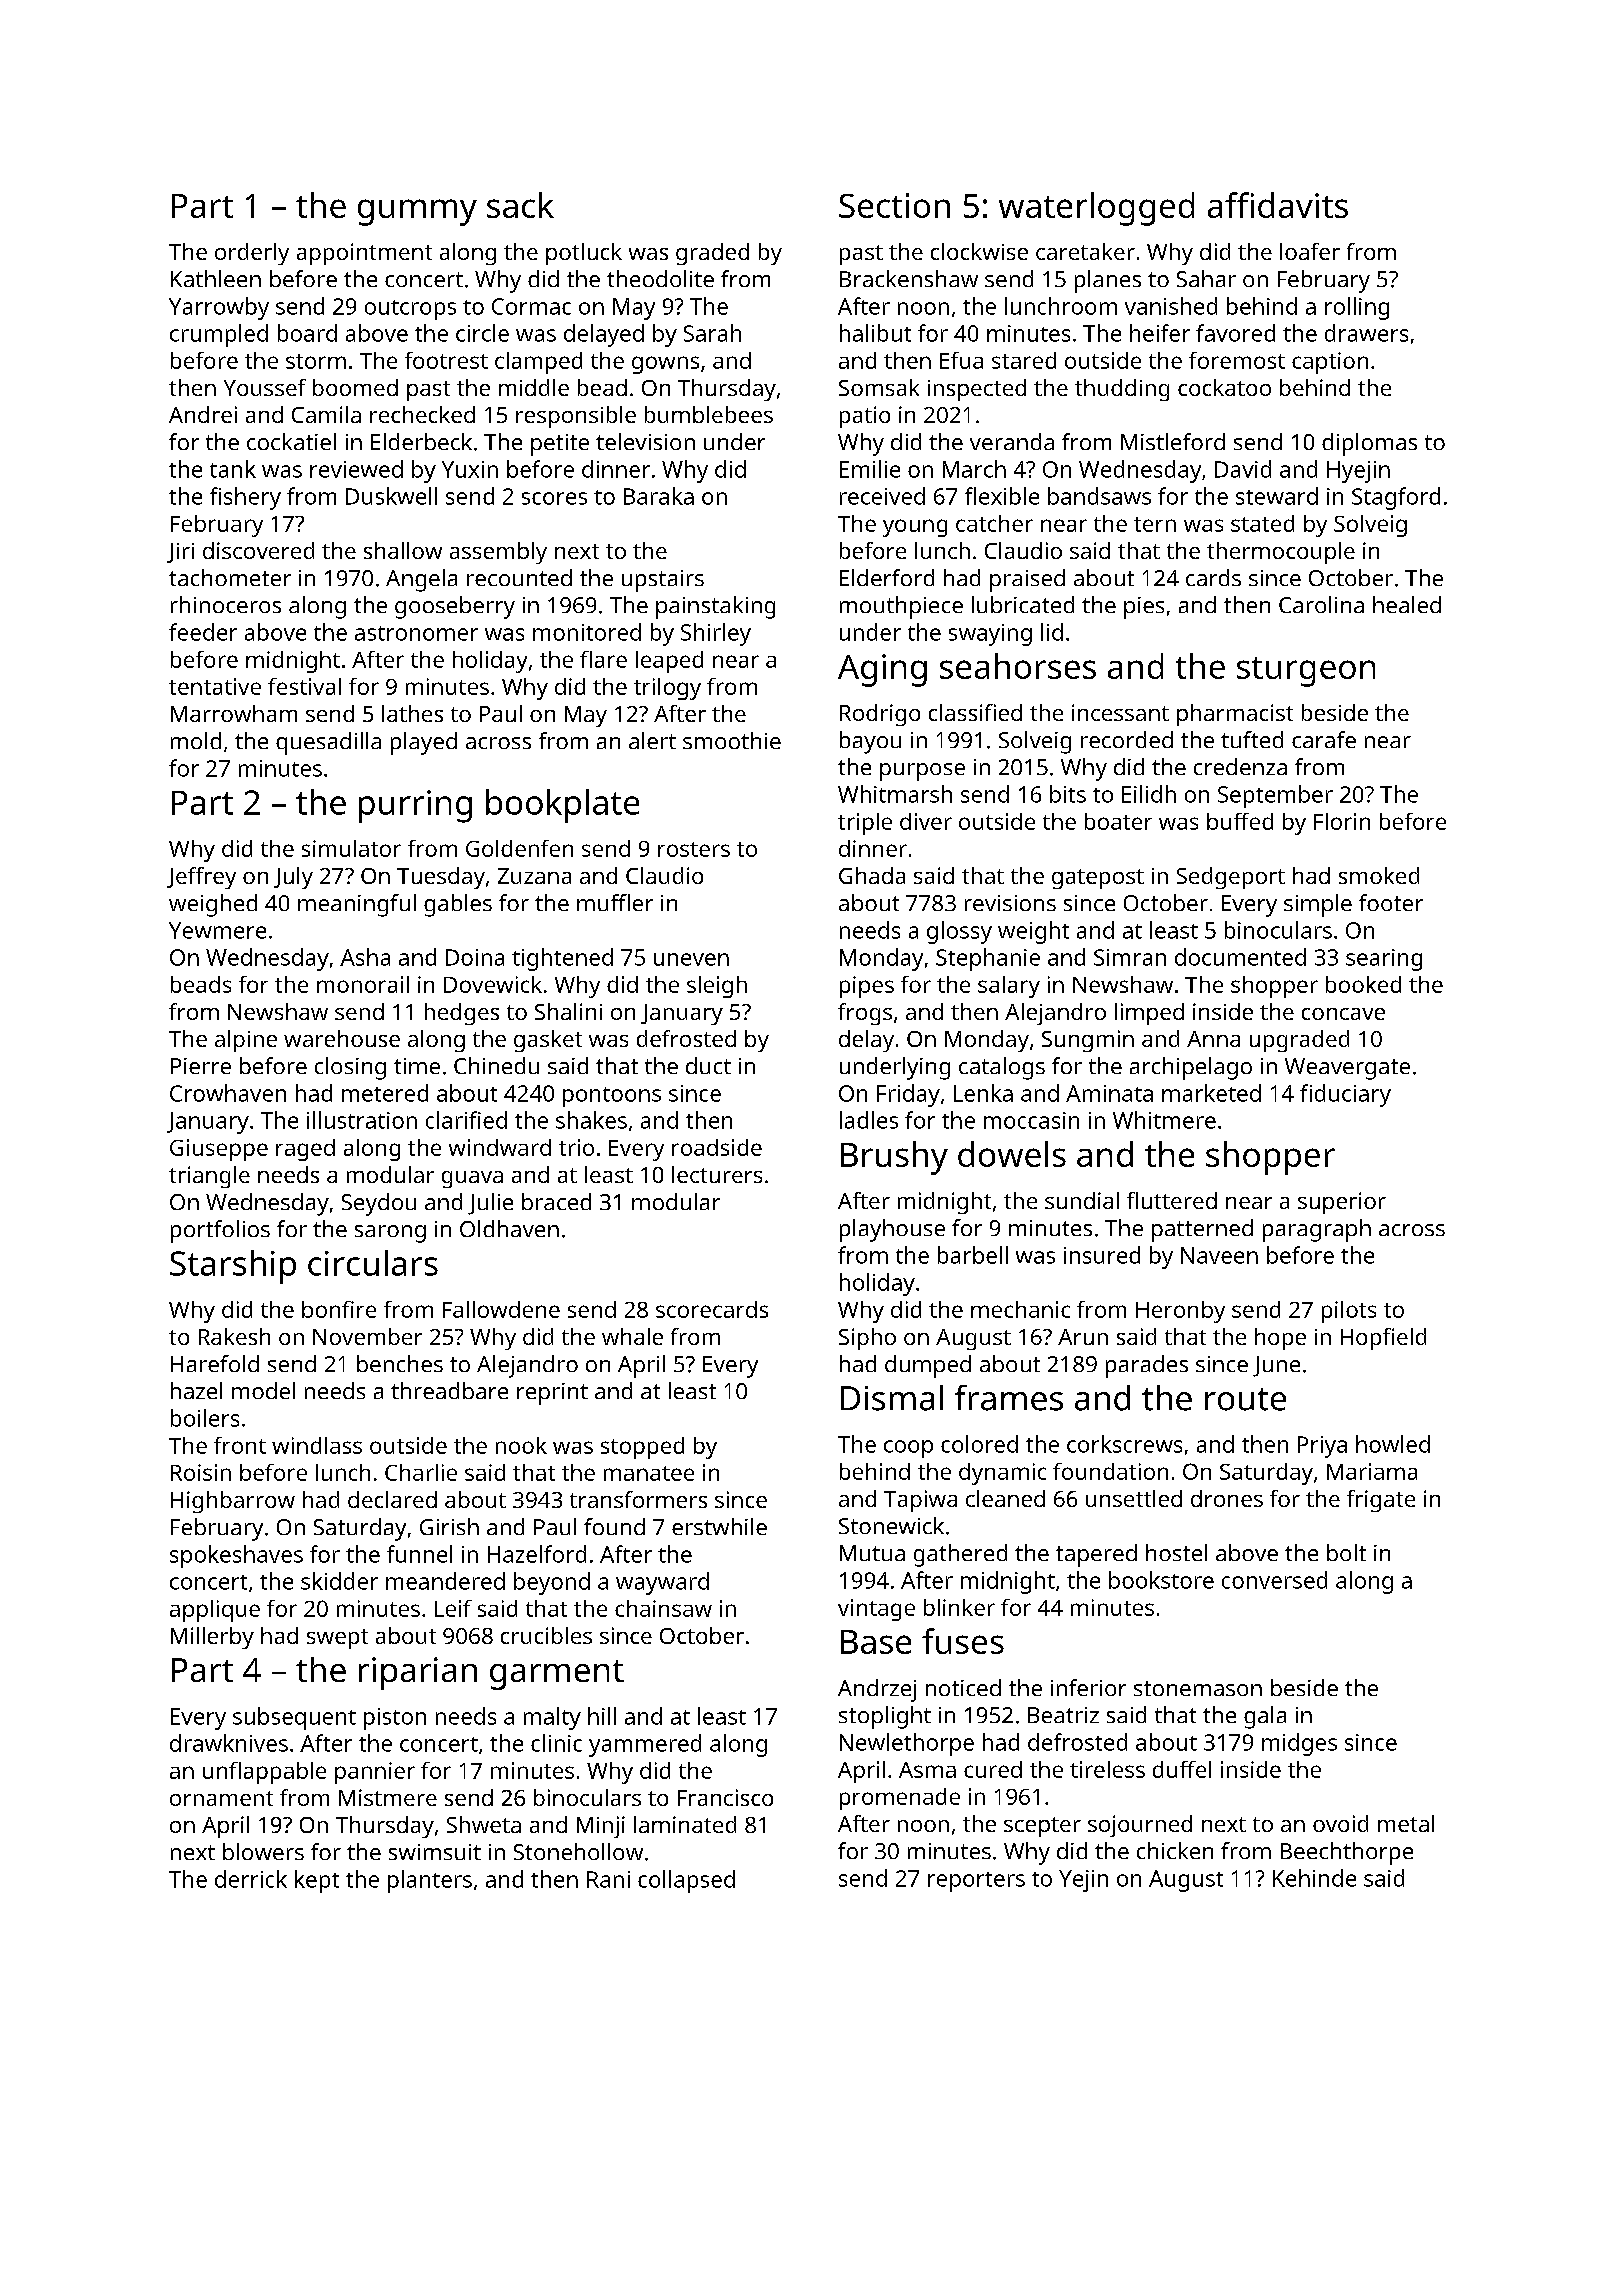  I want to click on revisions, so click(1010, 903).
